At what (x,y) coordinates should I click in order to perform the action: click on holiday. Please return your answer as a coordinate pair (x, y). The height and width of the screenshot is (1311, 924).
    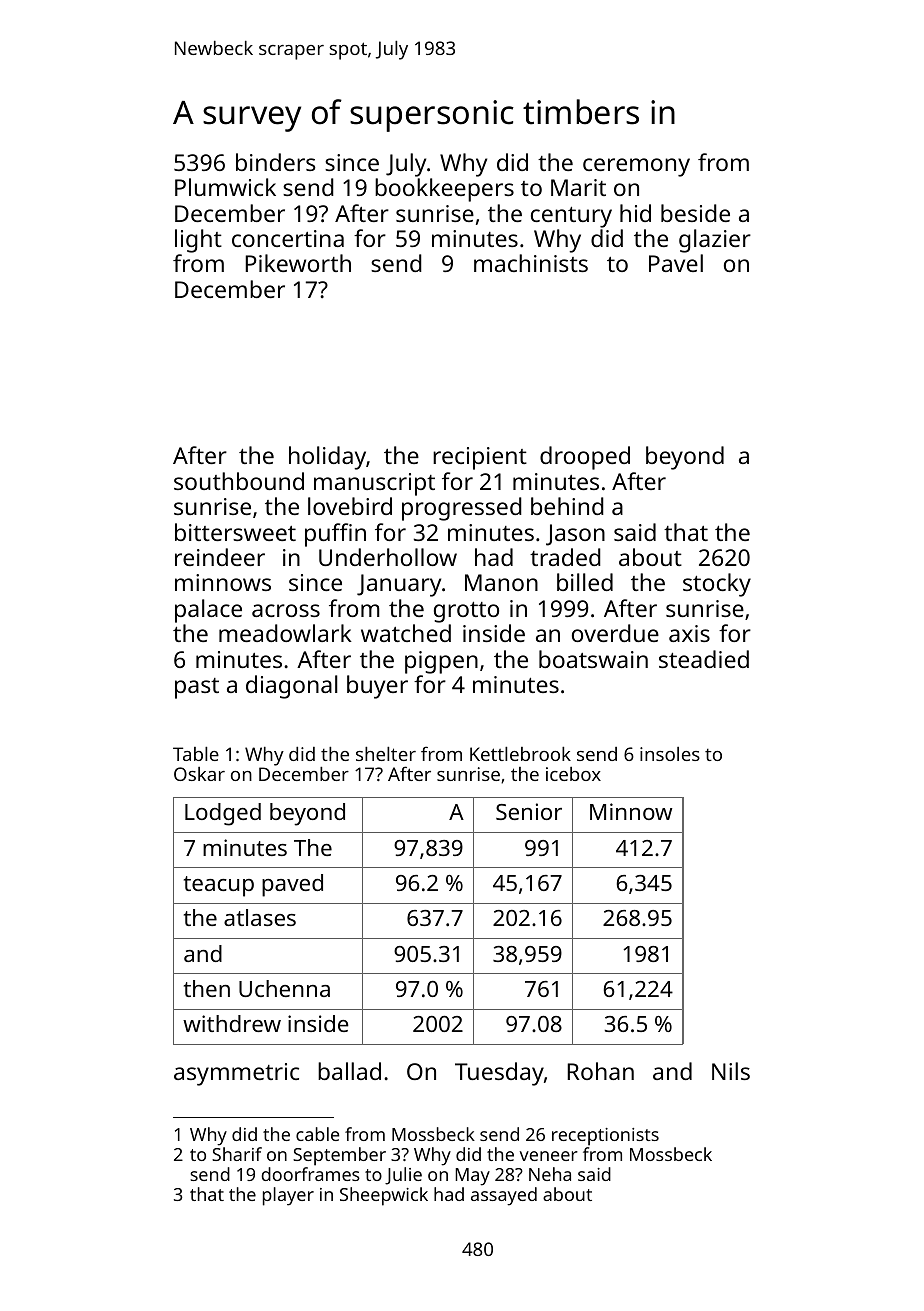
    Looking at the image, I should click on (327, 458).
